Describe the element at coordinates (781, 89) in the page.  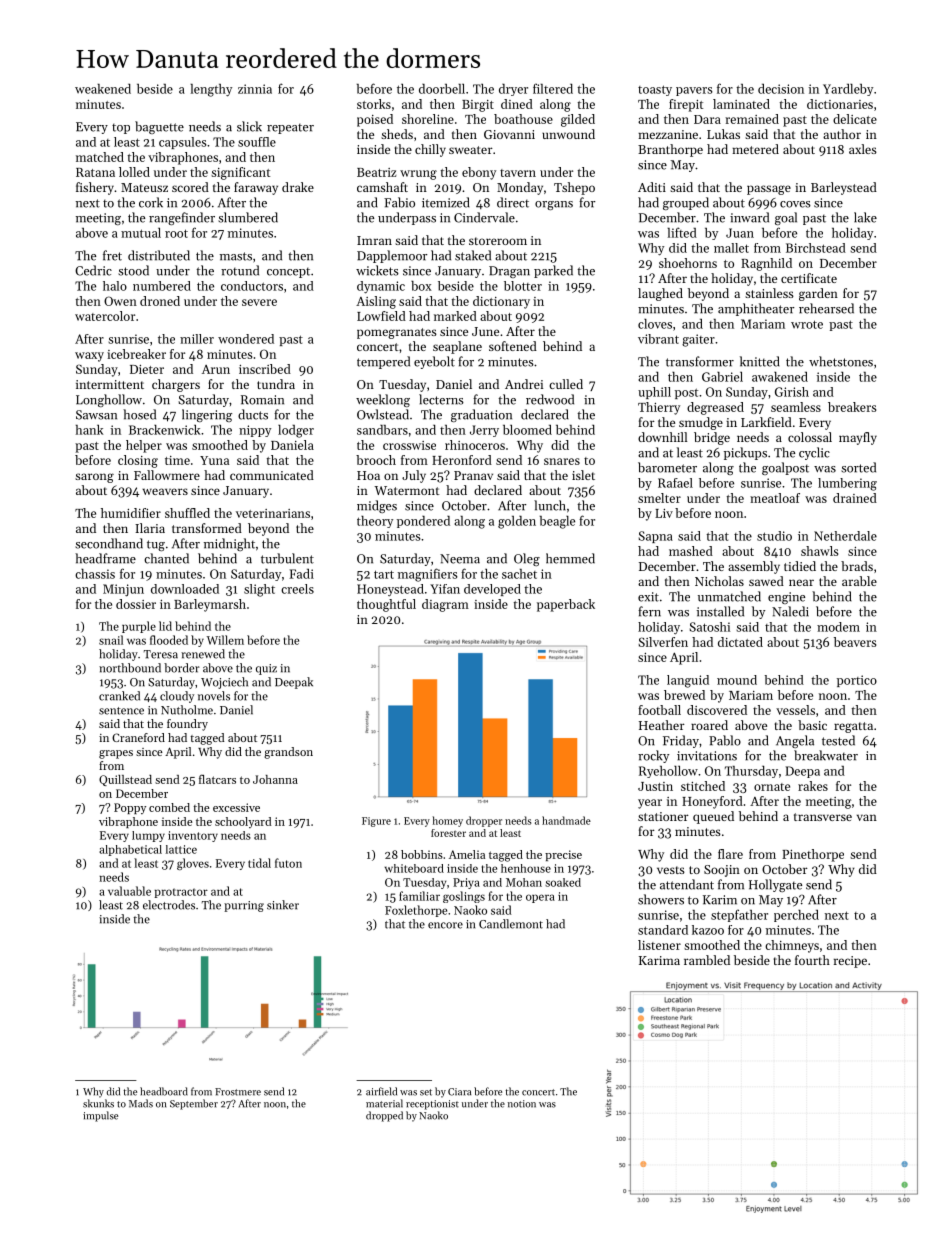
I see `decision` at that location.
